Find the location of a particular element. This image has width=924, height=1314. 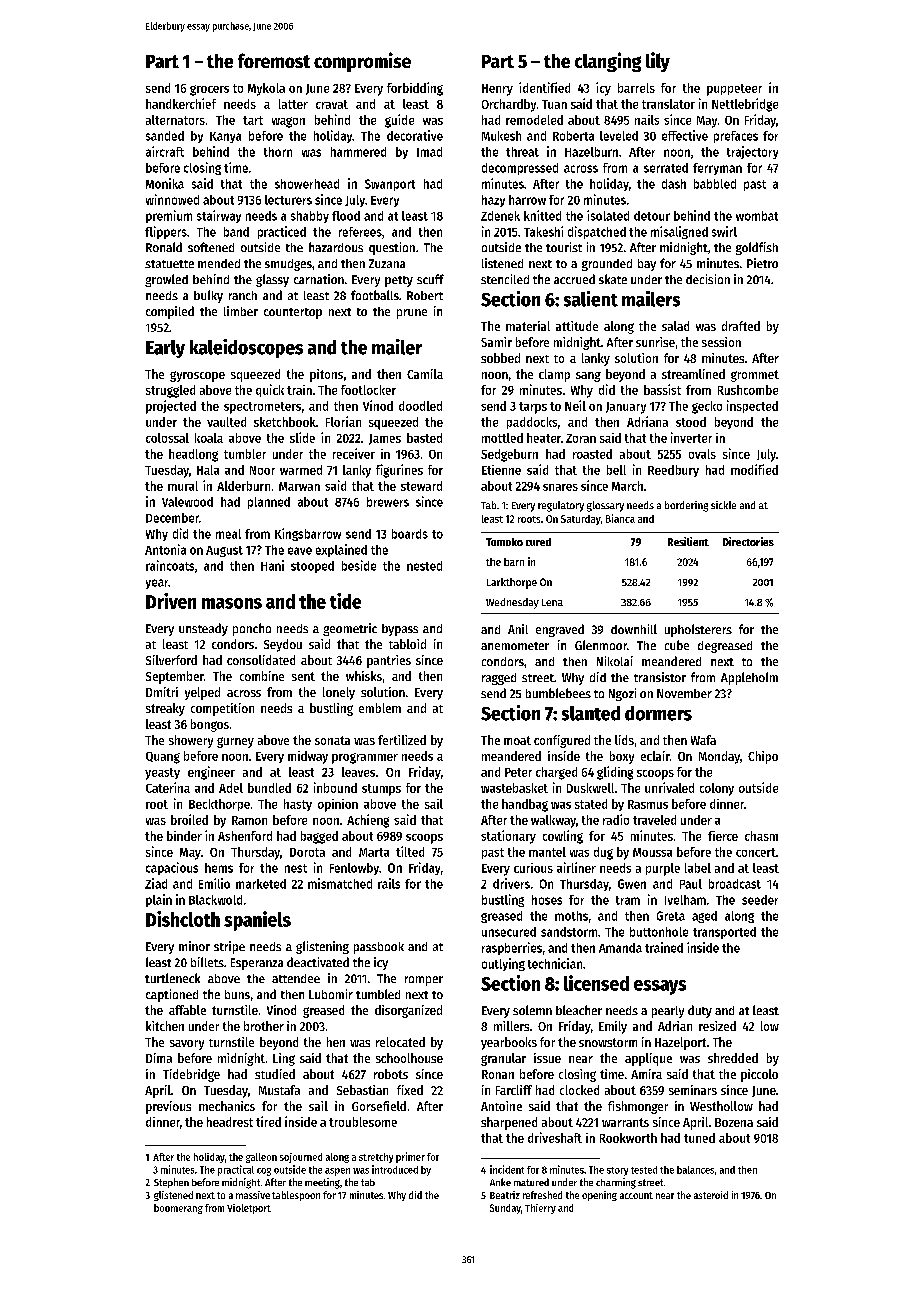

winnowed is located at coordinates (172, 199).
